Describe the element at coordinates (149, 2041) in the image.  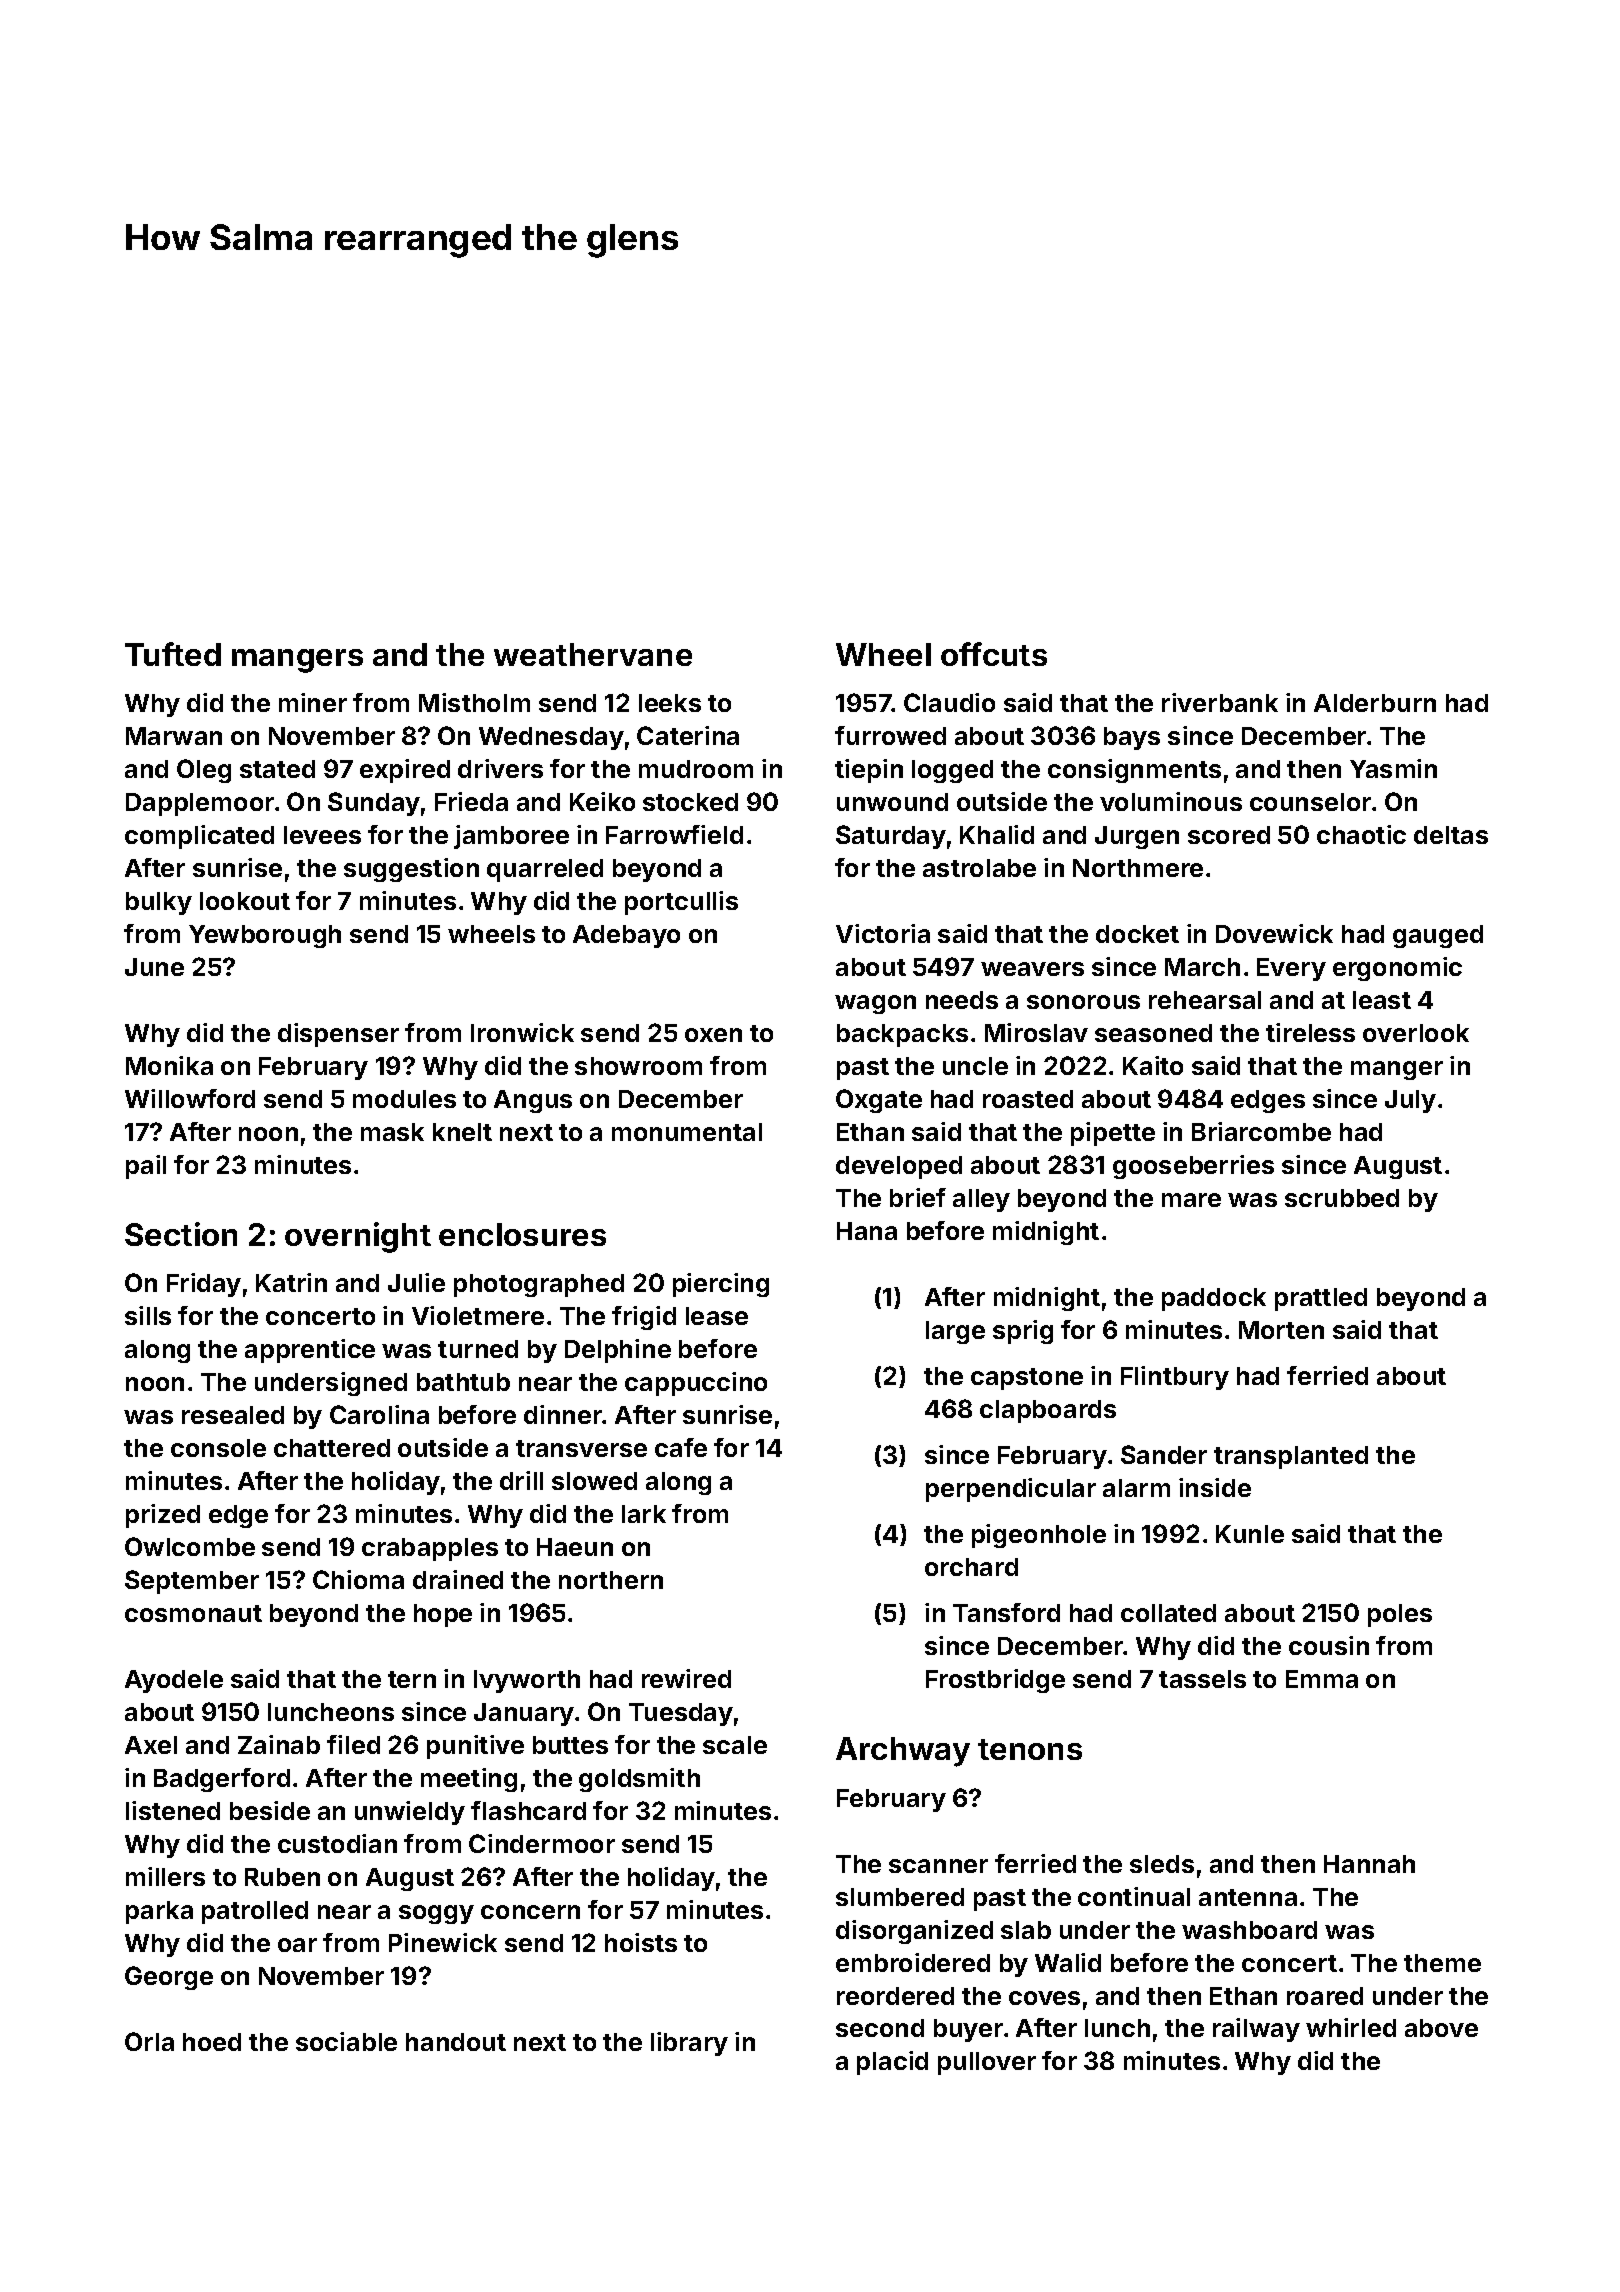
I see `Orla` at that location.
